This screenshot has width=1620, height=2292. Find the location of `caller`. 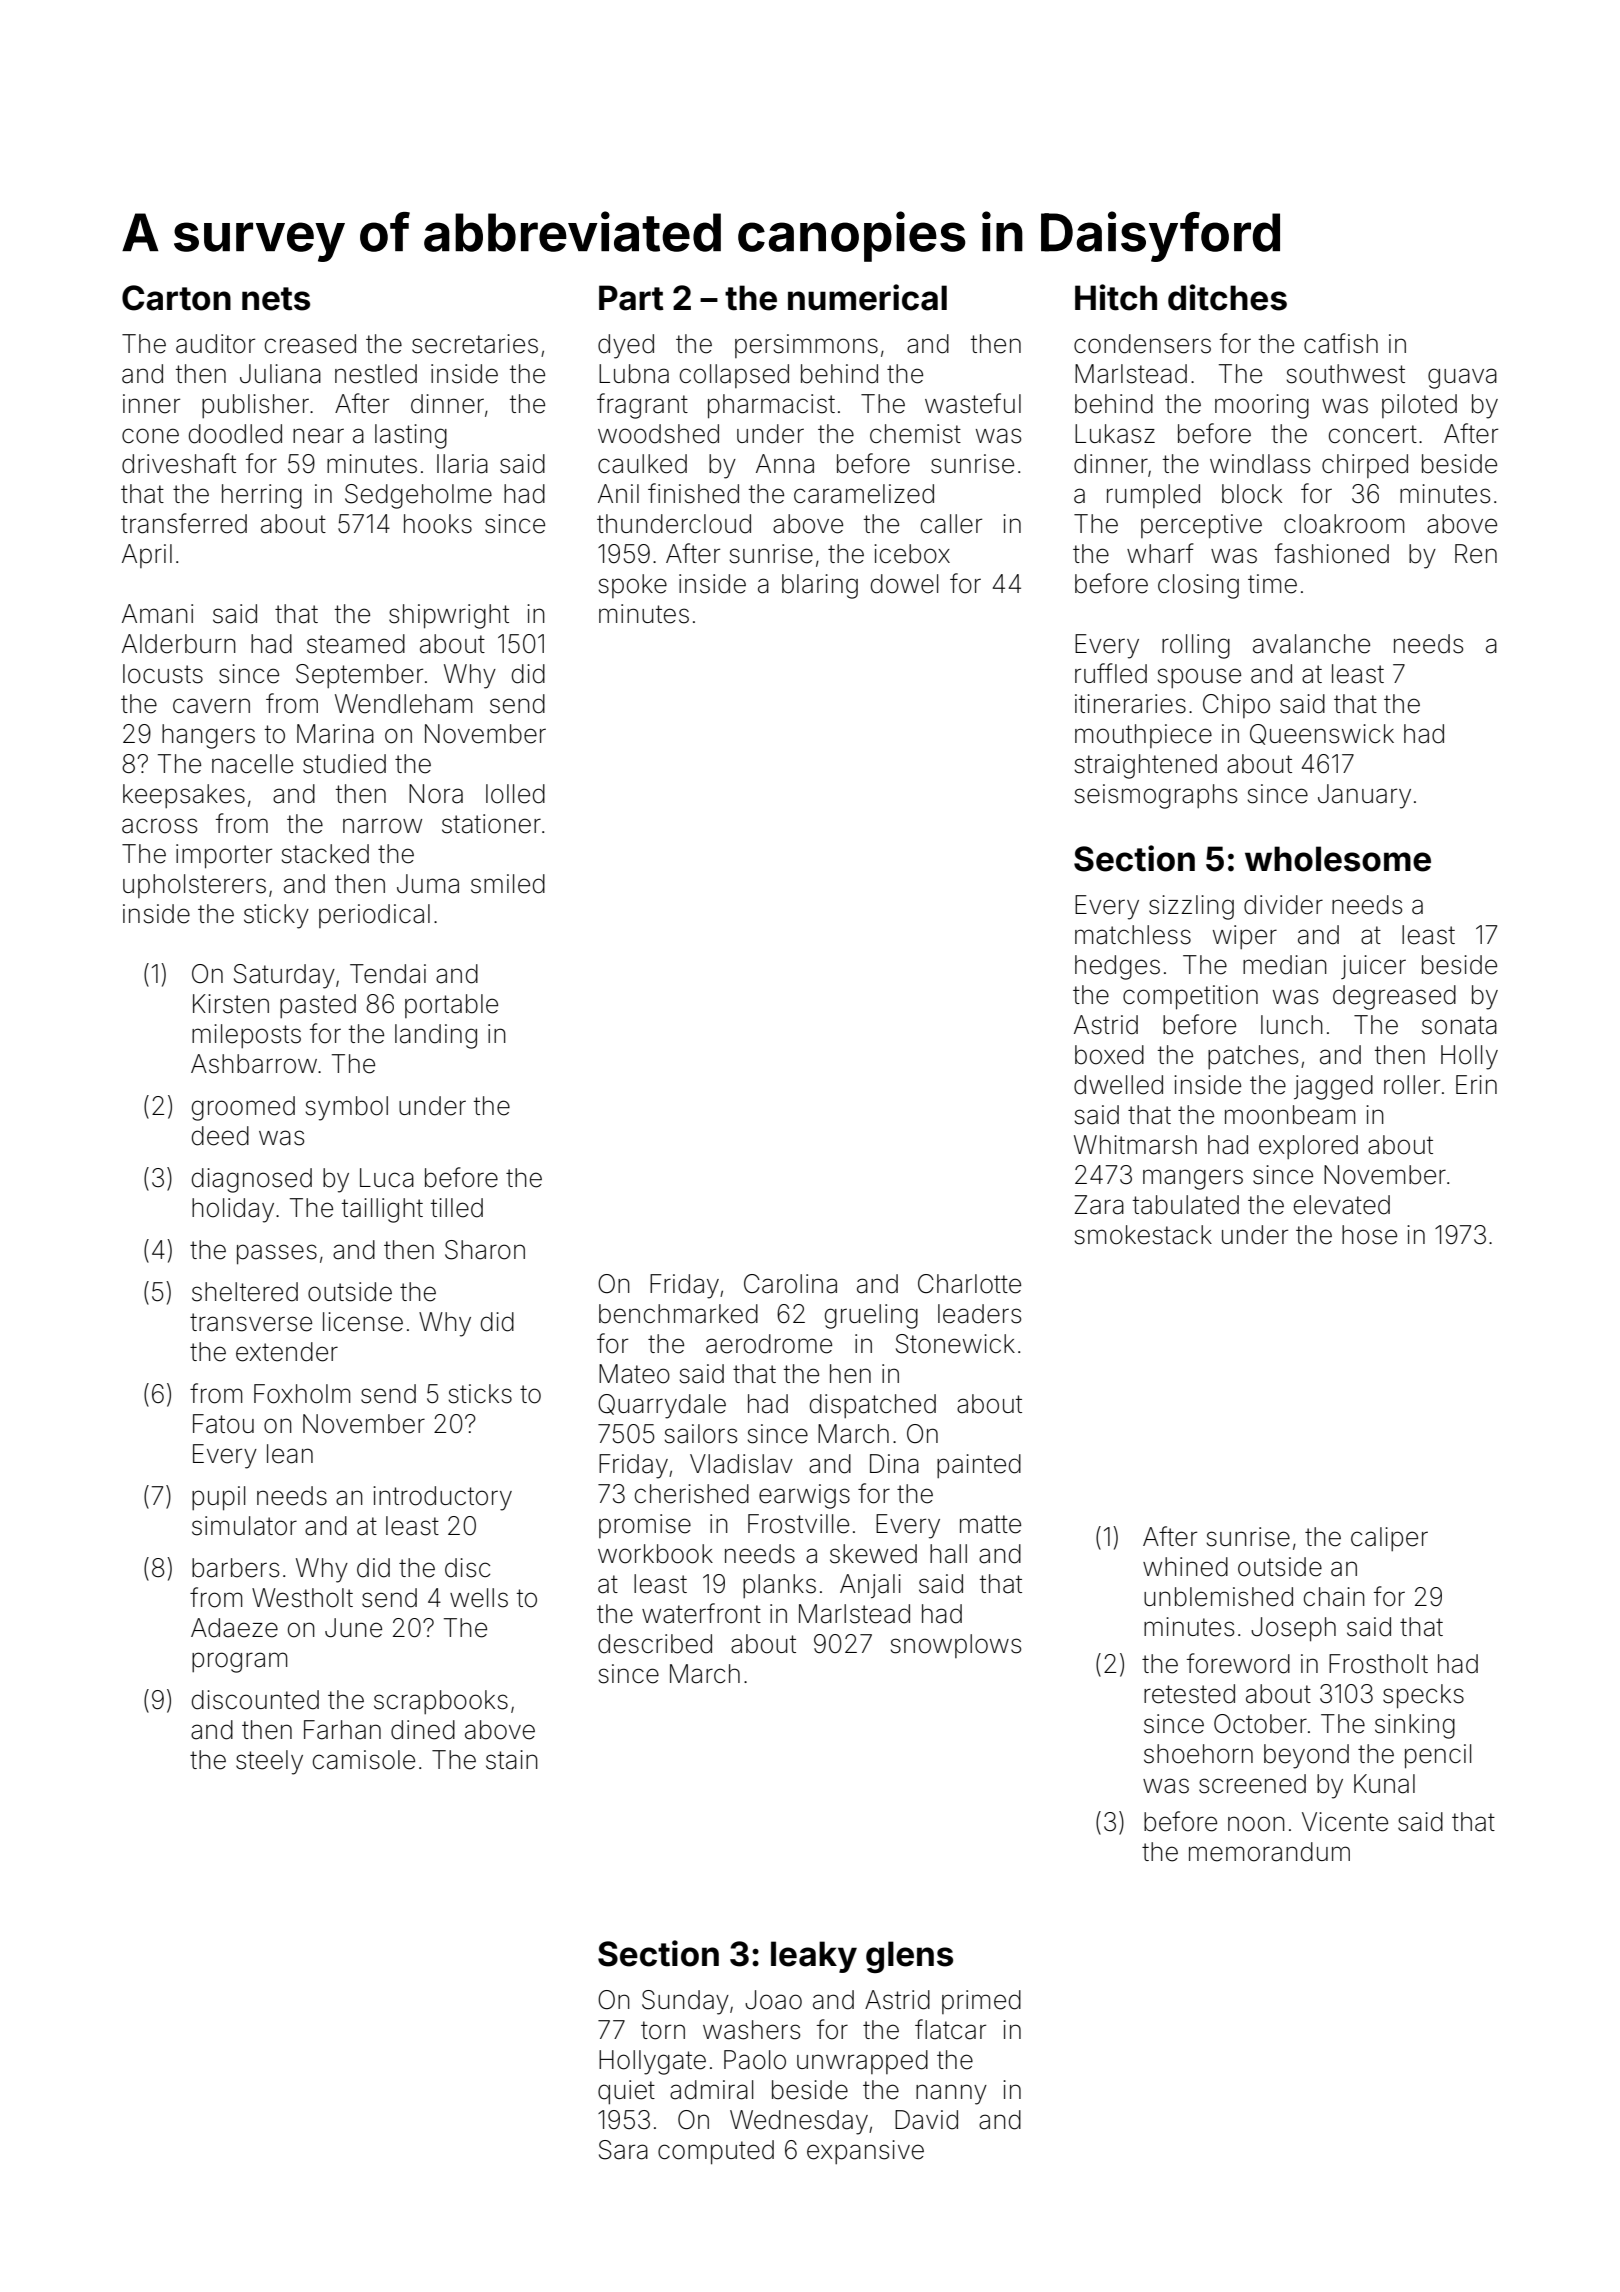

caller is located at coordinates (951, 524).
